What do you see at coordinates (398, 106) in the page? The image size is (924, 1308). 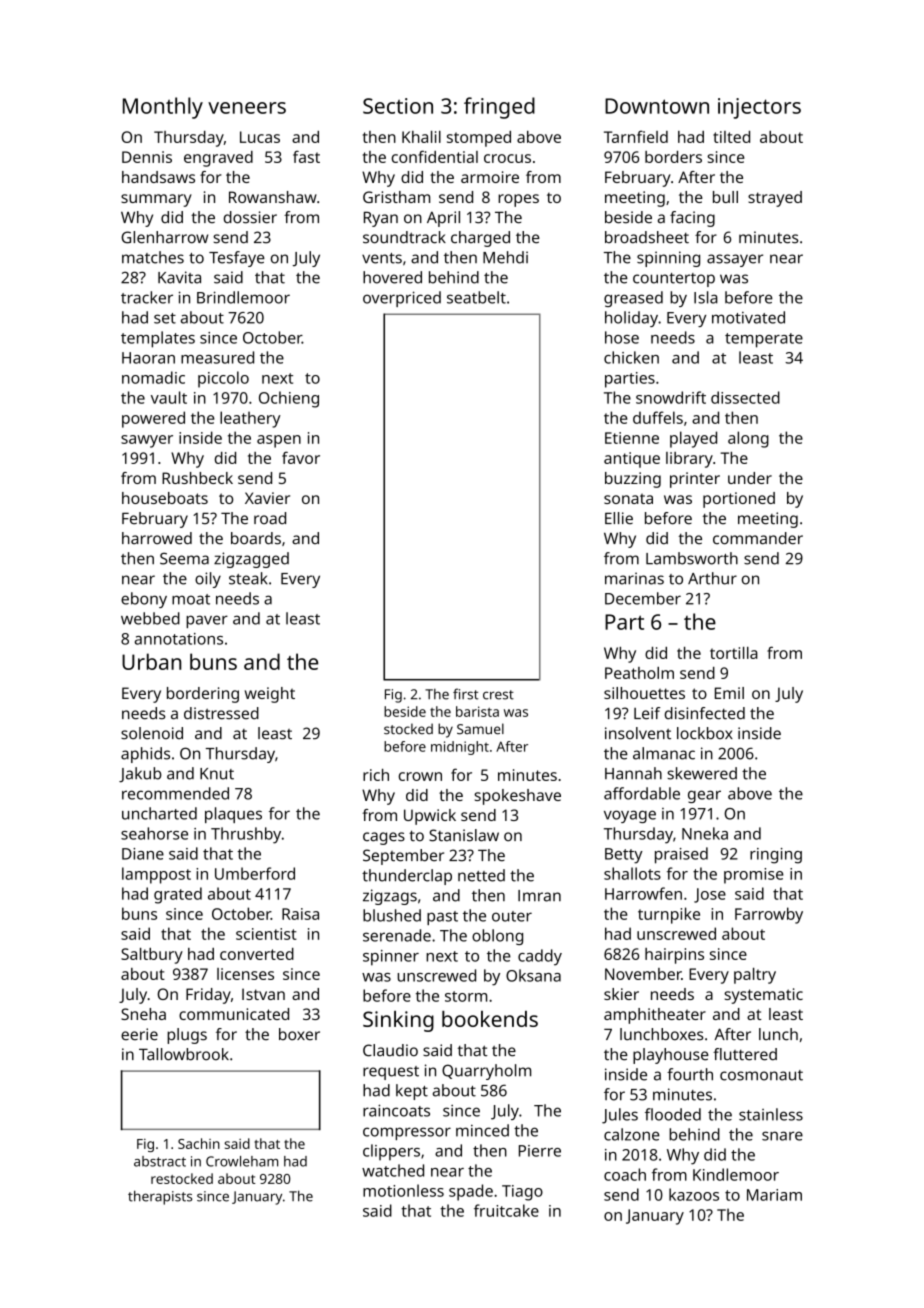 I see `Section` at bounding box center [398, 106].
